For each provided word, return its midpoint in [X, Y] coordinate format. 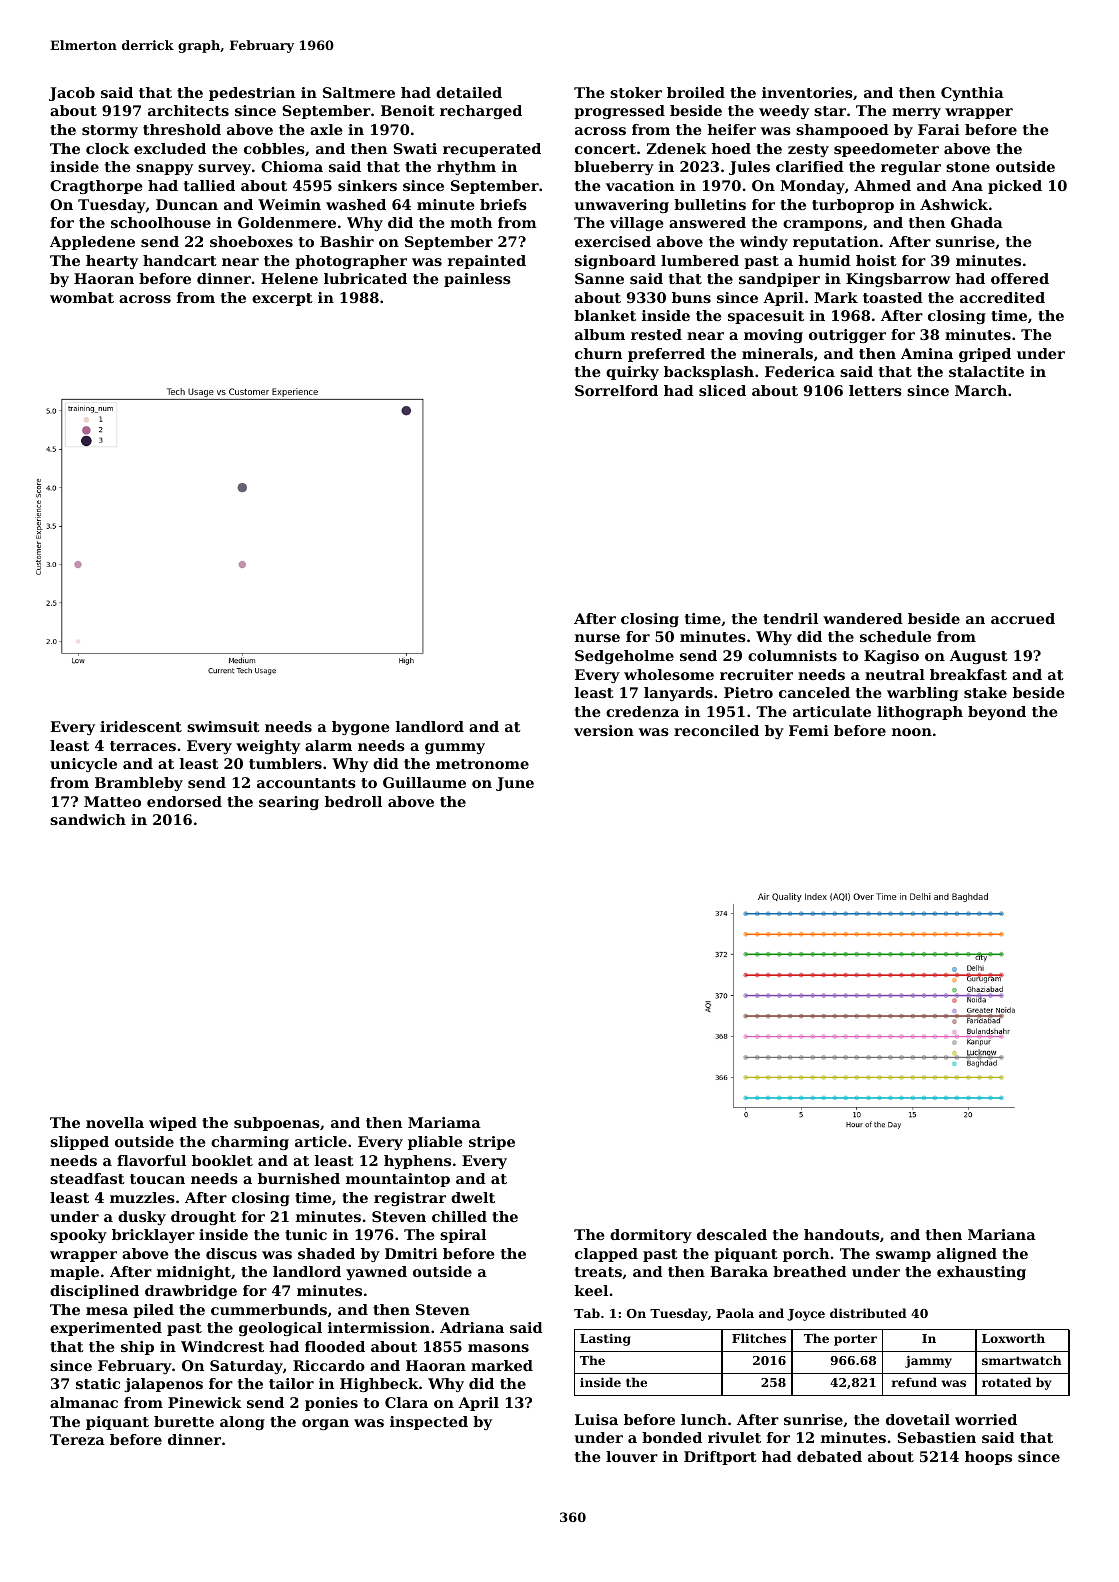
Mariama [444, 1122]
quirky [632, 373]
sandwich [88, 819]
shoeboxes [251, 241]
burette [184, 1421]
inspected [429, 1423]
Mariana [1002, 1234]
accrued [1023, 618]
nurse [597, 638]
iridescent [141, 726]
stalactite [986, 371]
